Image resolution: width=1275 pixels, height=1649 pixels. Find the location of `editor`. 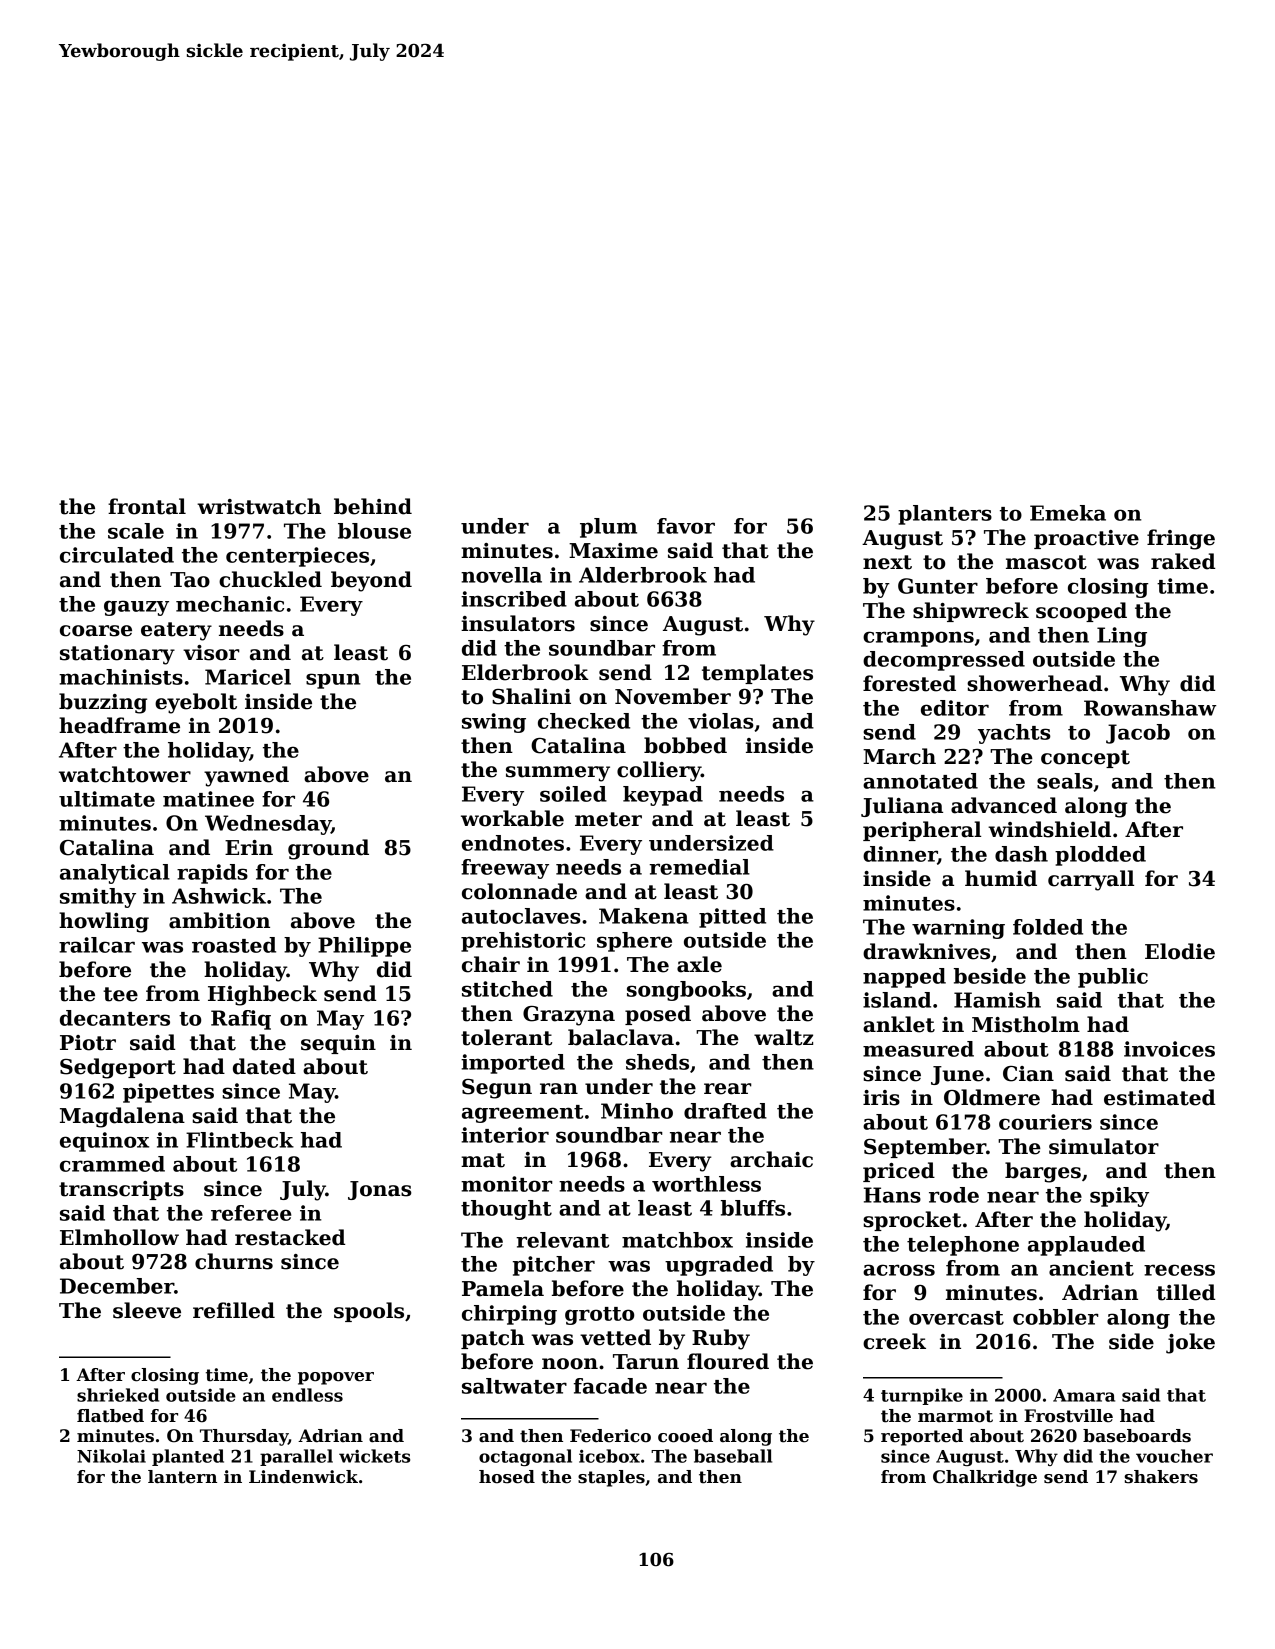

editor is located at coordinates (955, 708).
